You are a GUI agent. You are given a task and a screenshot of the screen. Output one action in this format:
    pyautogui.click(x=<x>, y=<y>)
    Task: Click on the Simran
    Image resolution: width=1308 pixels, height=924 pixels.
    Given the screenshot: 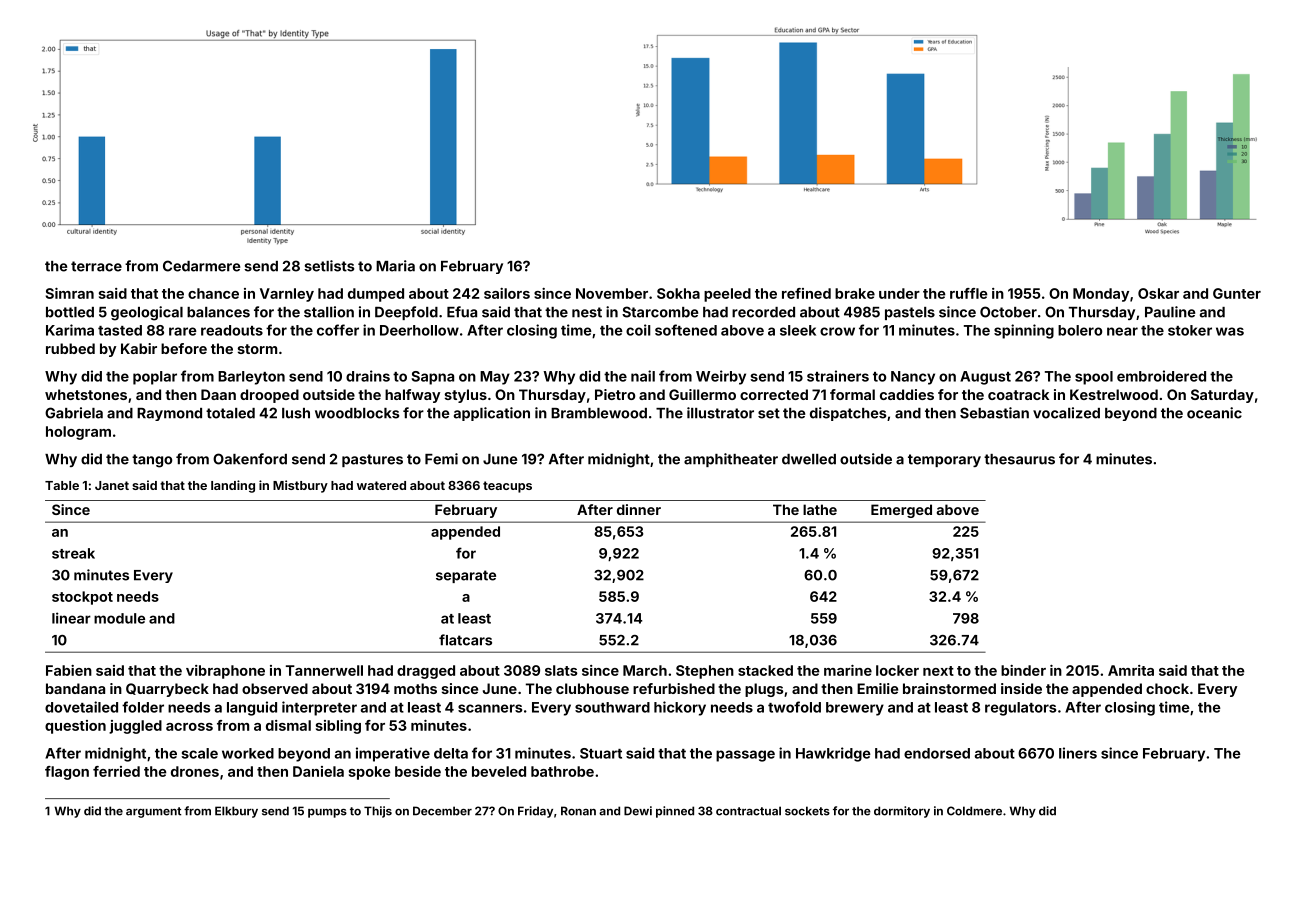 What is the action you would take?
    pyautogui.click(x=70, y=293)
